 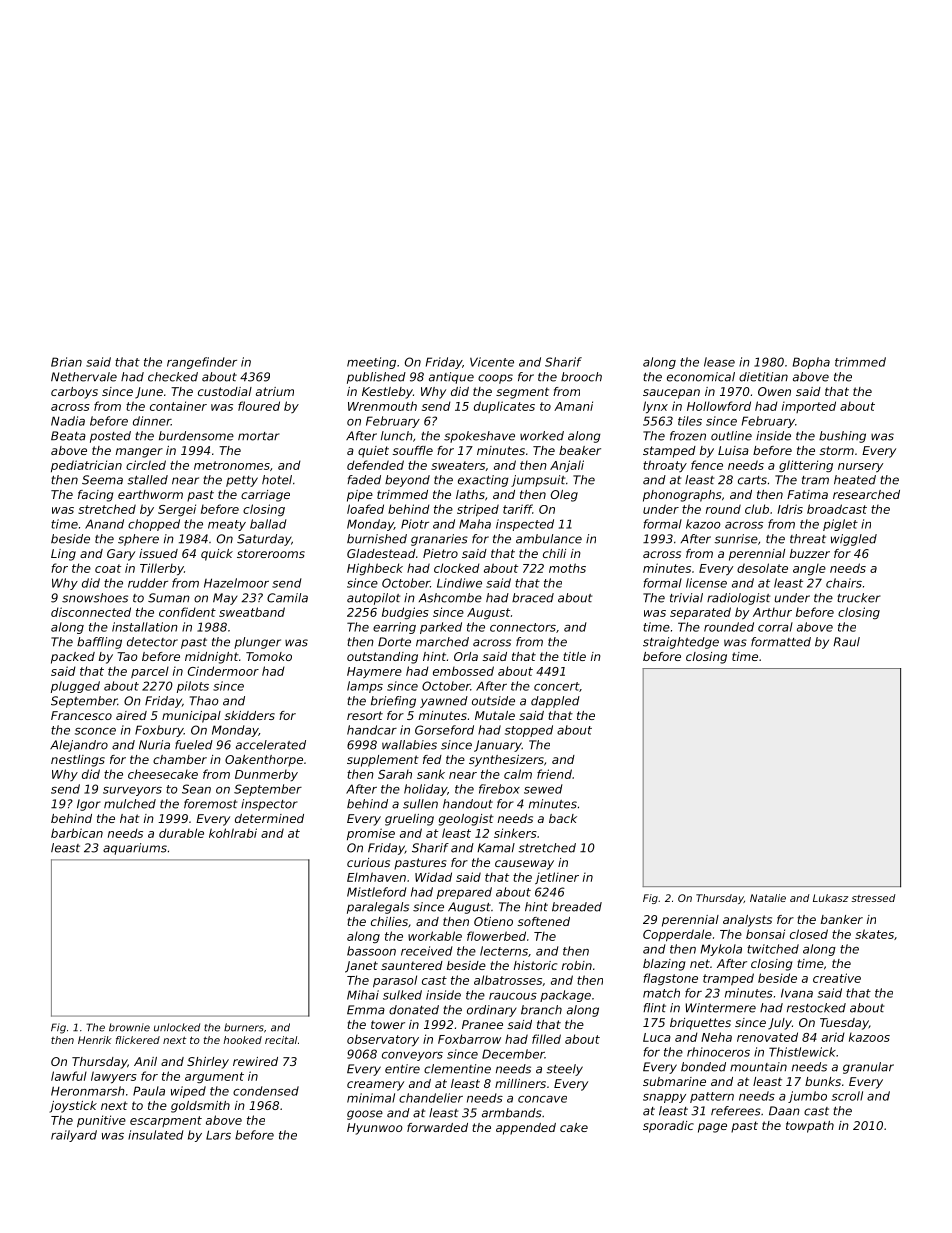 What do you see at coordinates (371, 363) in the page?
I see `meeting` at bounding box center [371, 363].
